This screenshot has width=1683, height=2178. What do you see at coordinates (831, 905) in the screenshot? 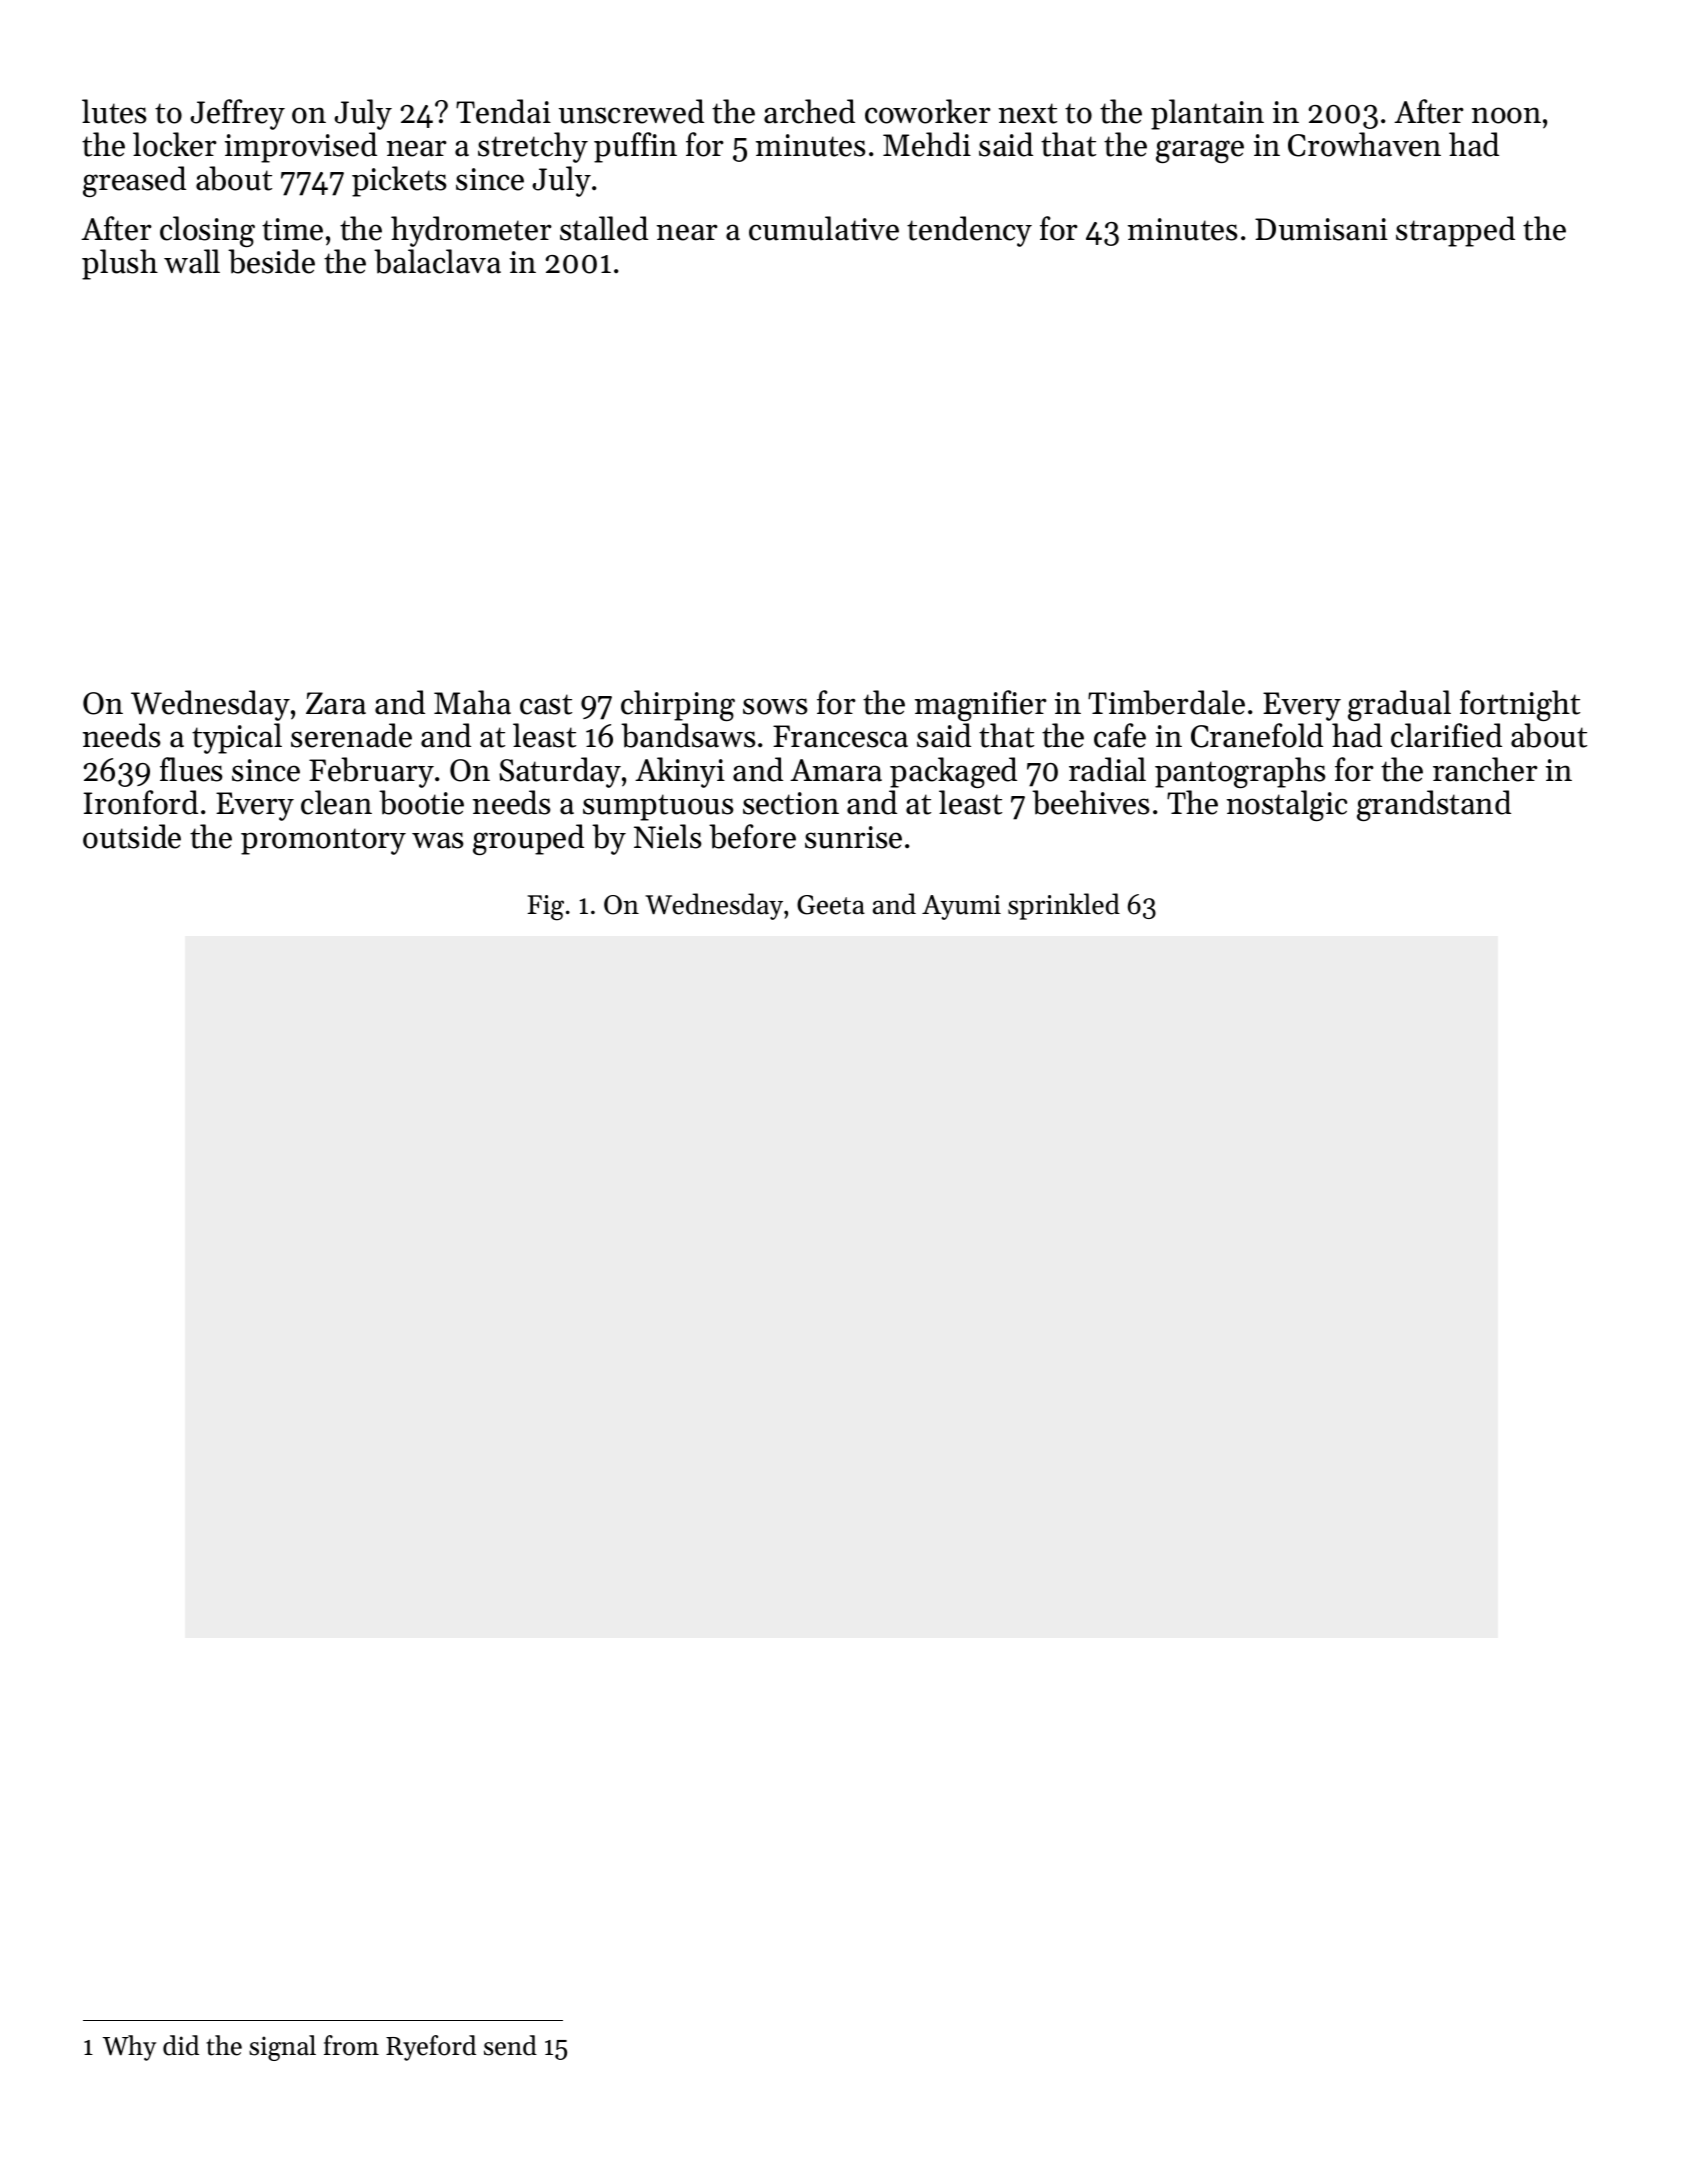
I see `Geeta` at bounding box center [831, 905].
